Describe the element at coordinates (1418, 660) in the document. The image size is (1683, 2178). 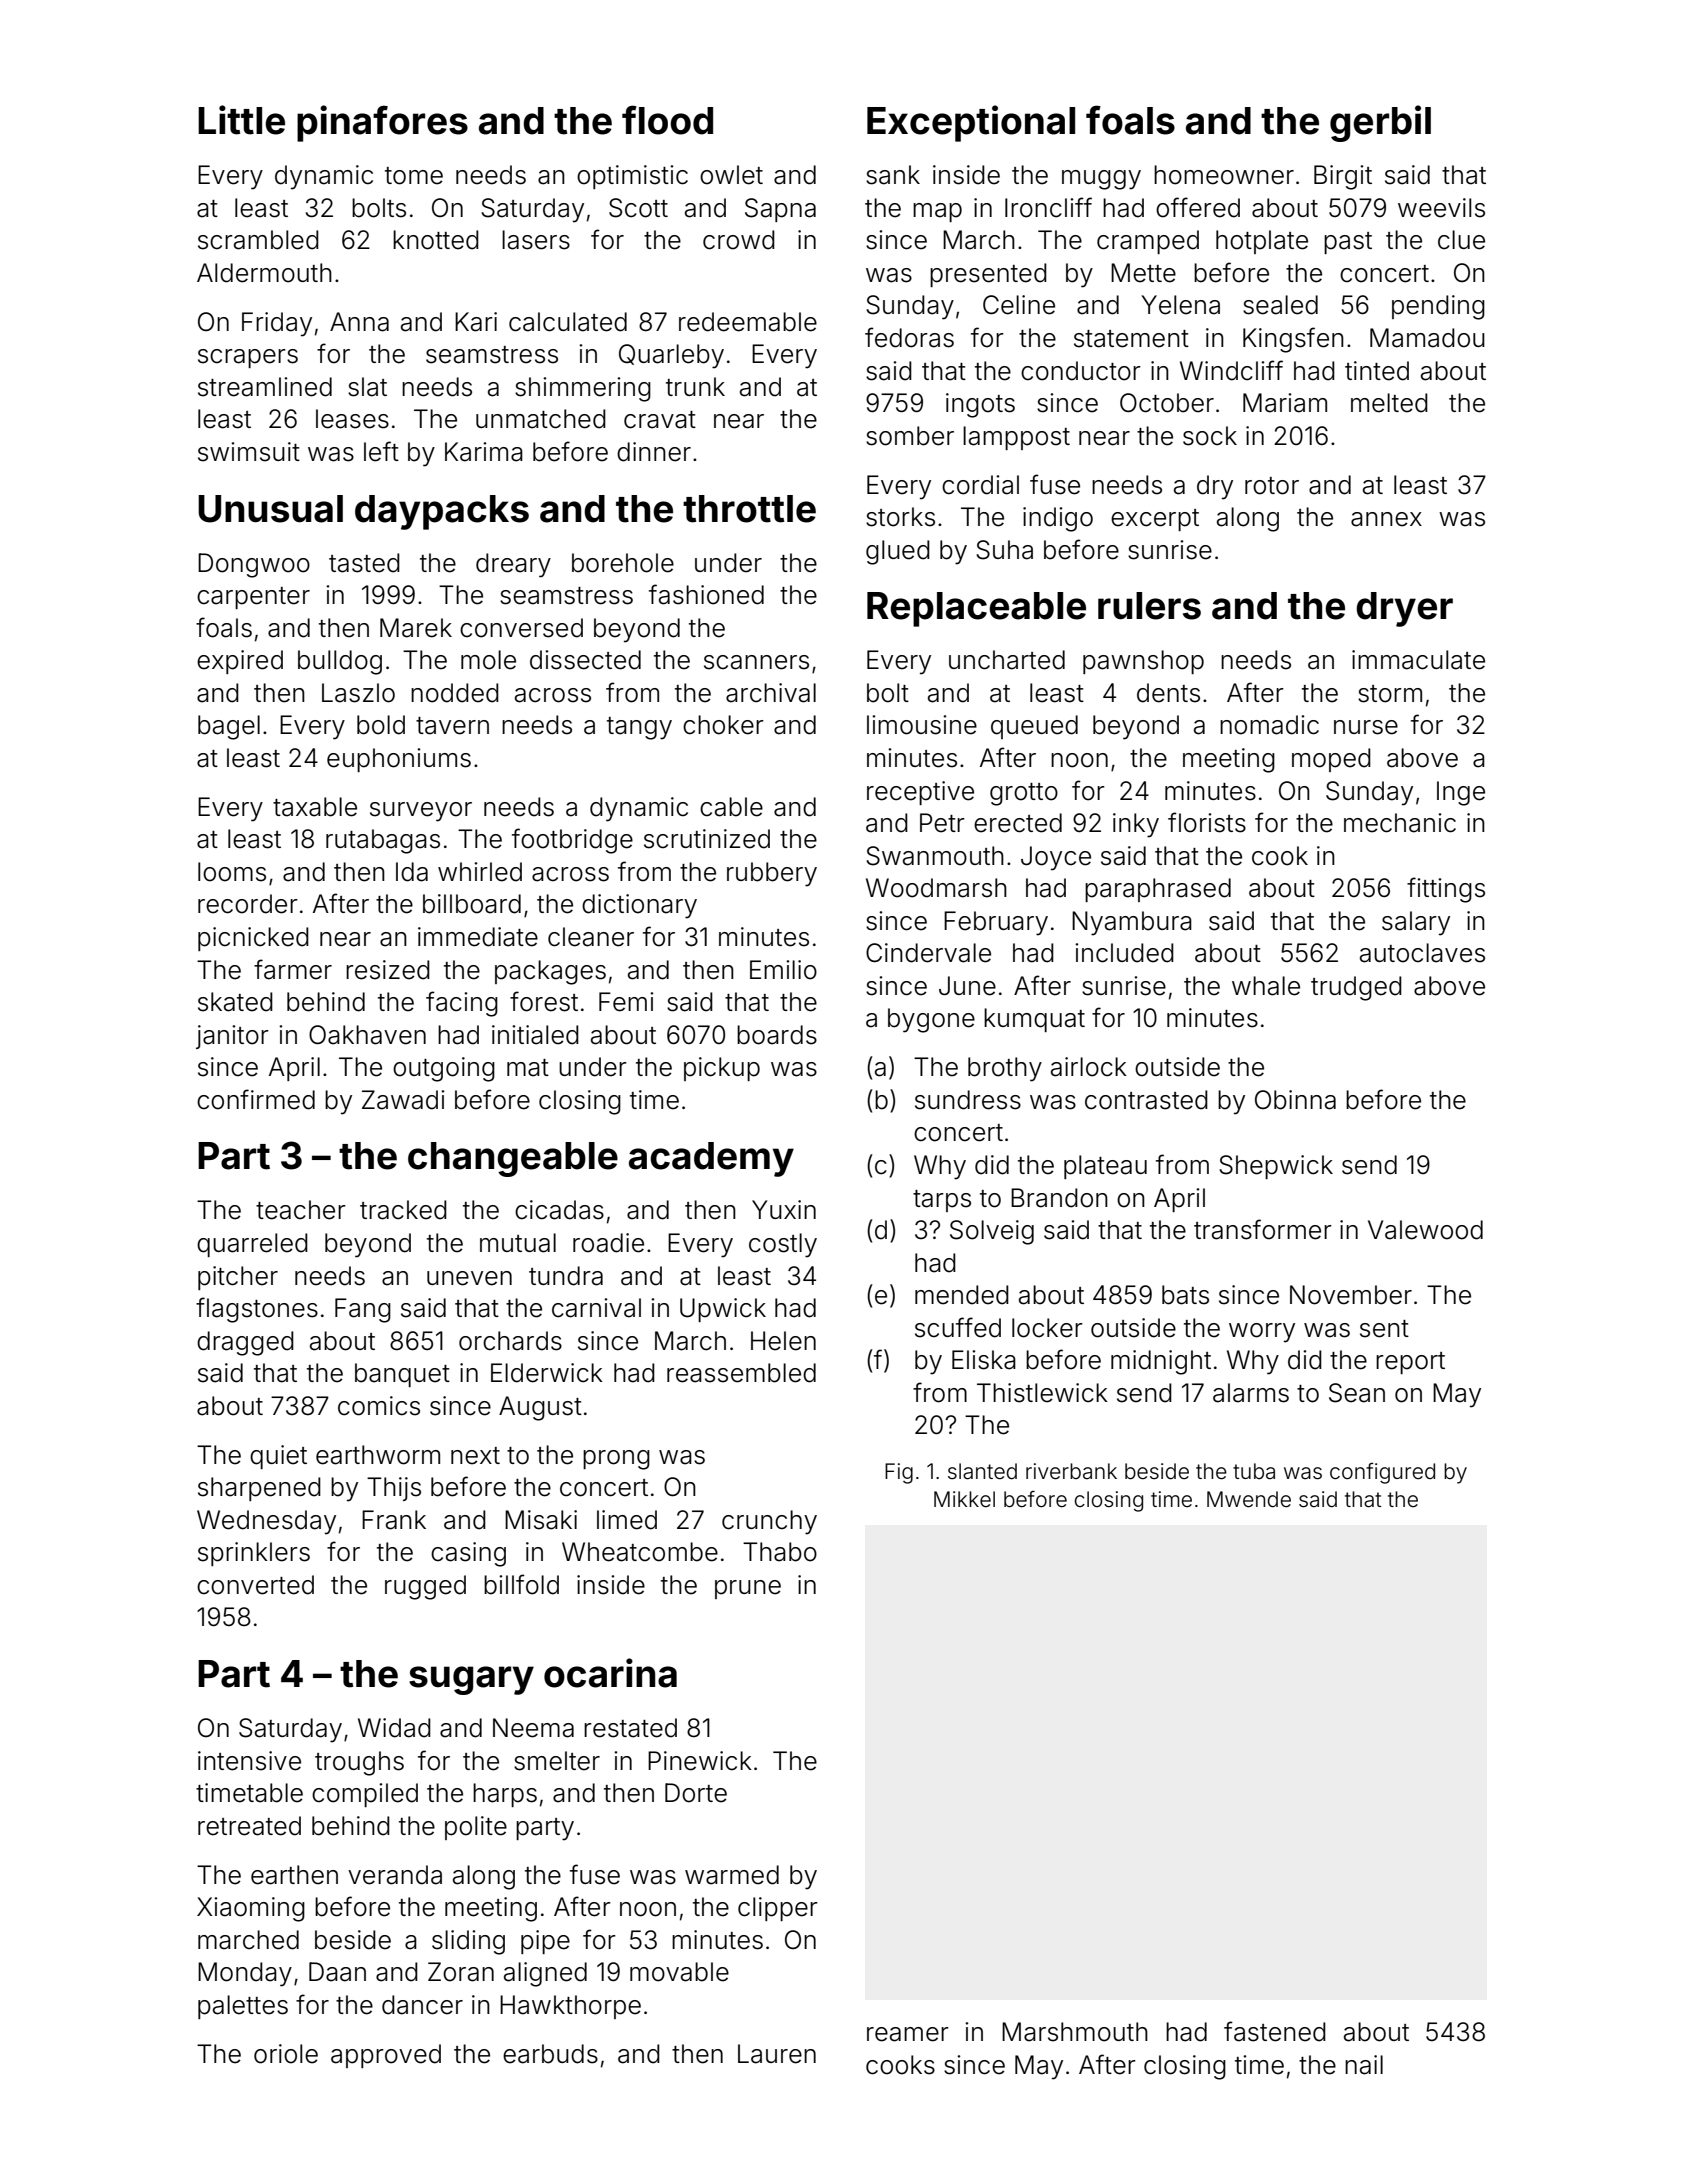
I see `immaculate` at that location.
